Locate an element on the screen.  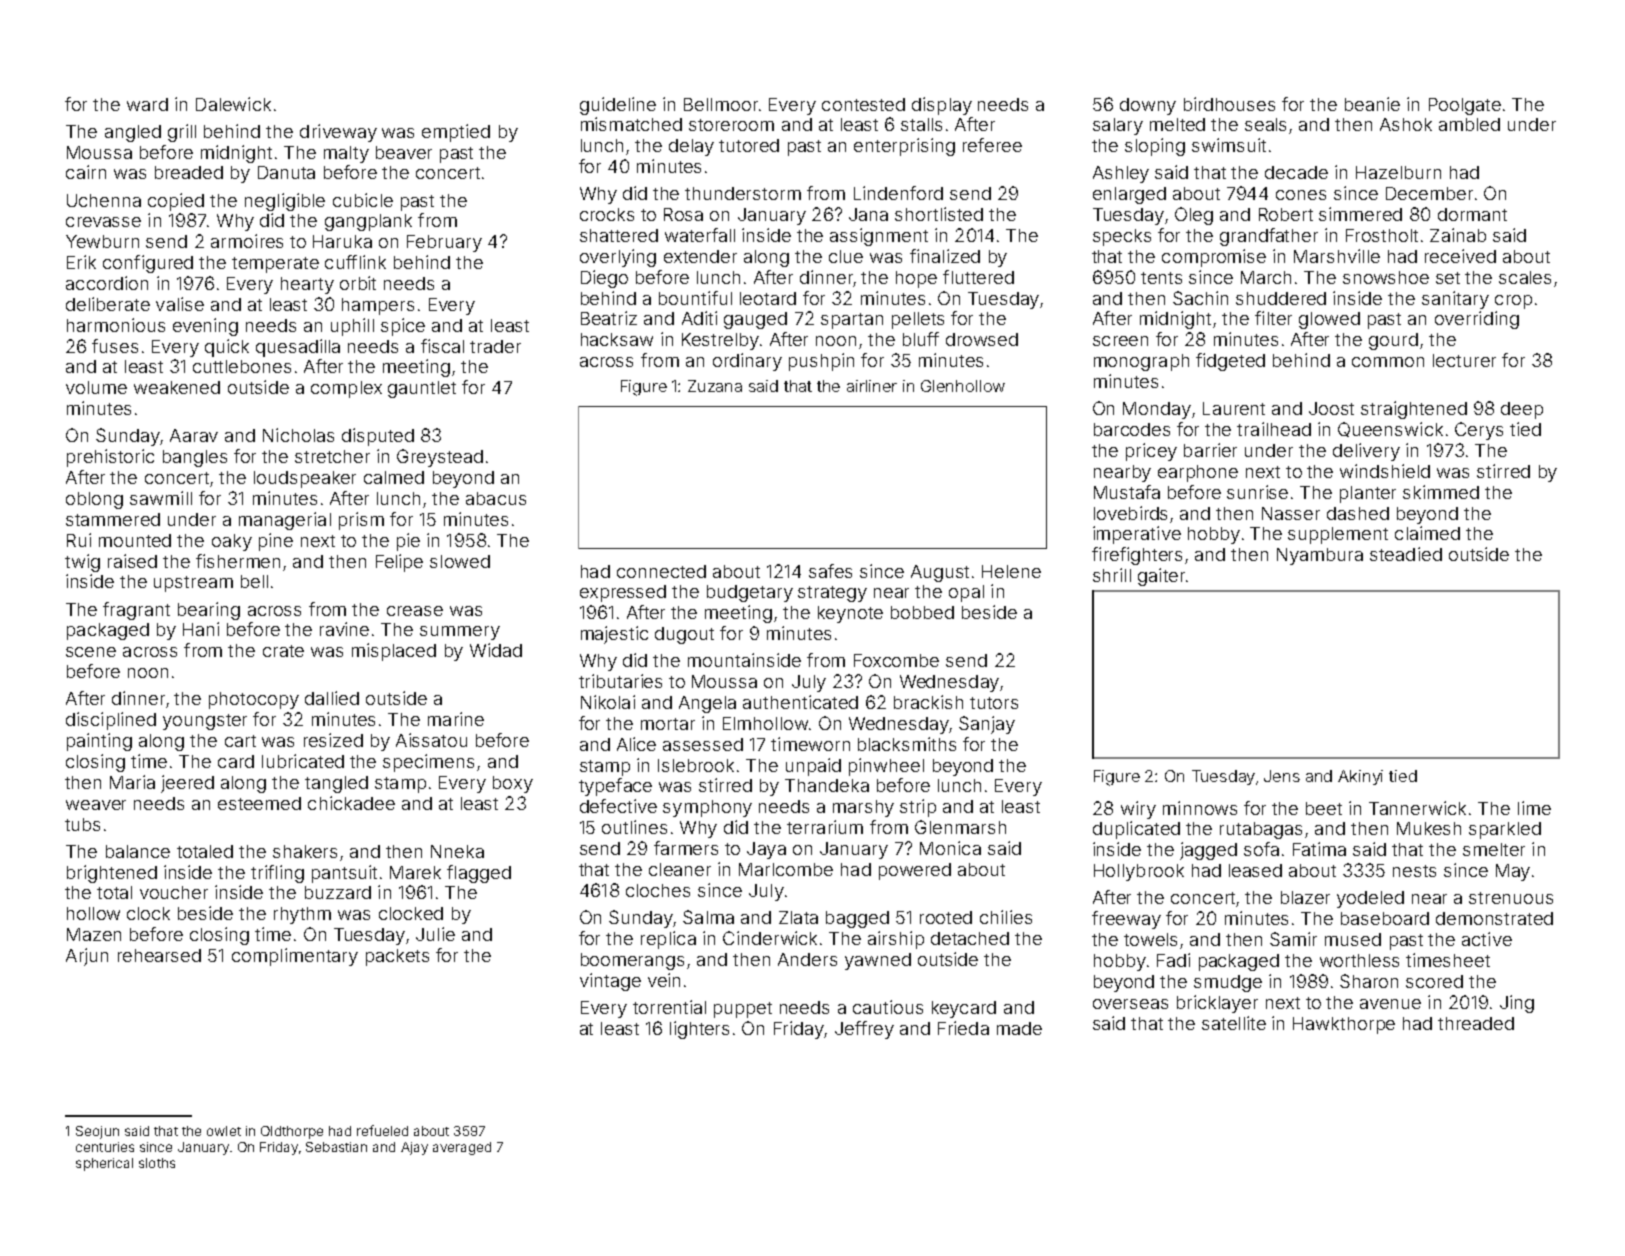
grill is located at coordinates (182, 133).
